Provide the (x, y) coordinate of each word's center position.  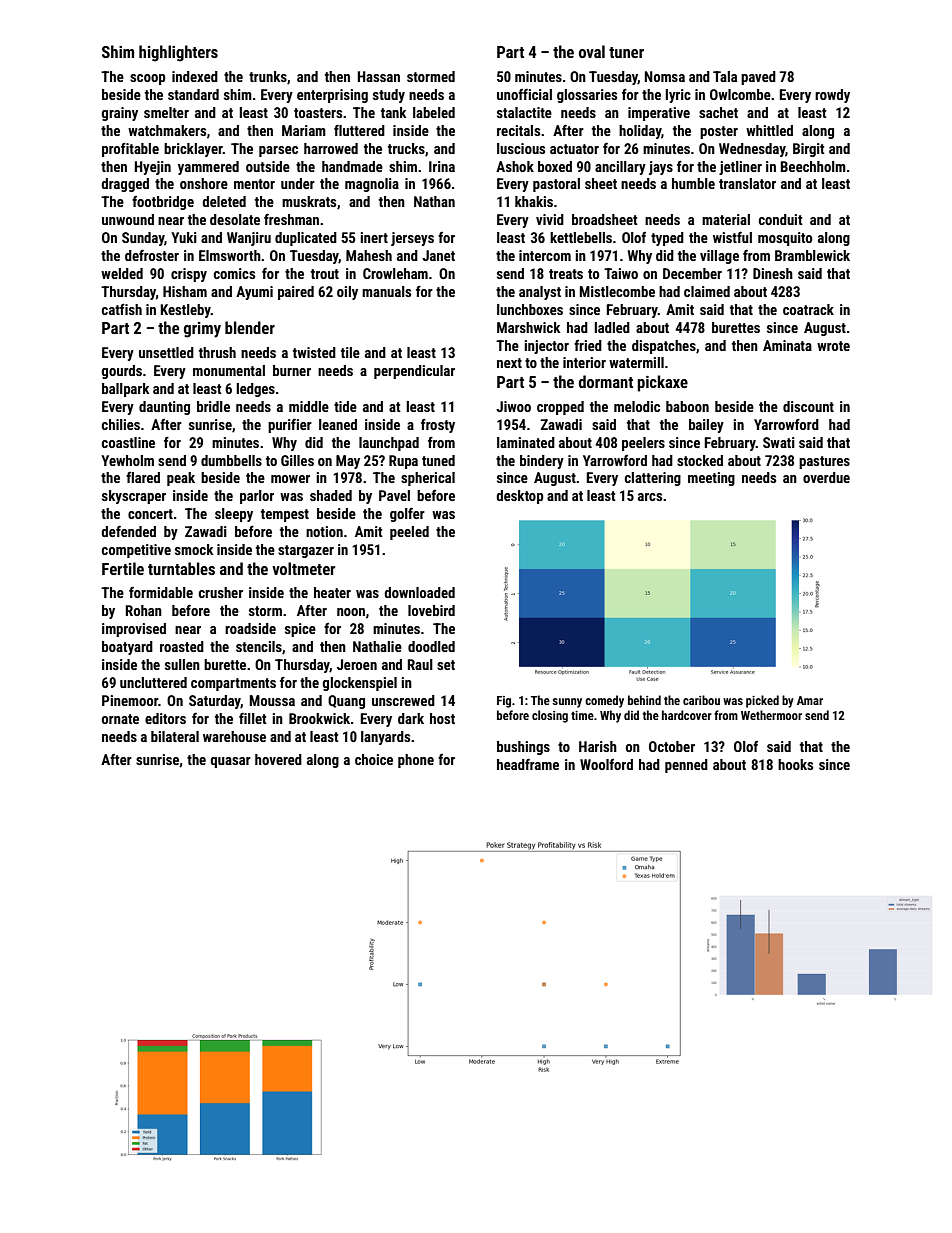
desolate (235, 219)
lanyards (385, 738)
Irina (442, 166)
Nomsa (664, 76)
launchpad (389, 444)
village (719, 257)
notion (324, 531)
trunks (268, 76)
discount (808, 406)
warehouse (234, 736)
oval (592, 51)
